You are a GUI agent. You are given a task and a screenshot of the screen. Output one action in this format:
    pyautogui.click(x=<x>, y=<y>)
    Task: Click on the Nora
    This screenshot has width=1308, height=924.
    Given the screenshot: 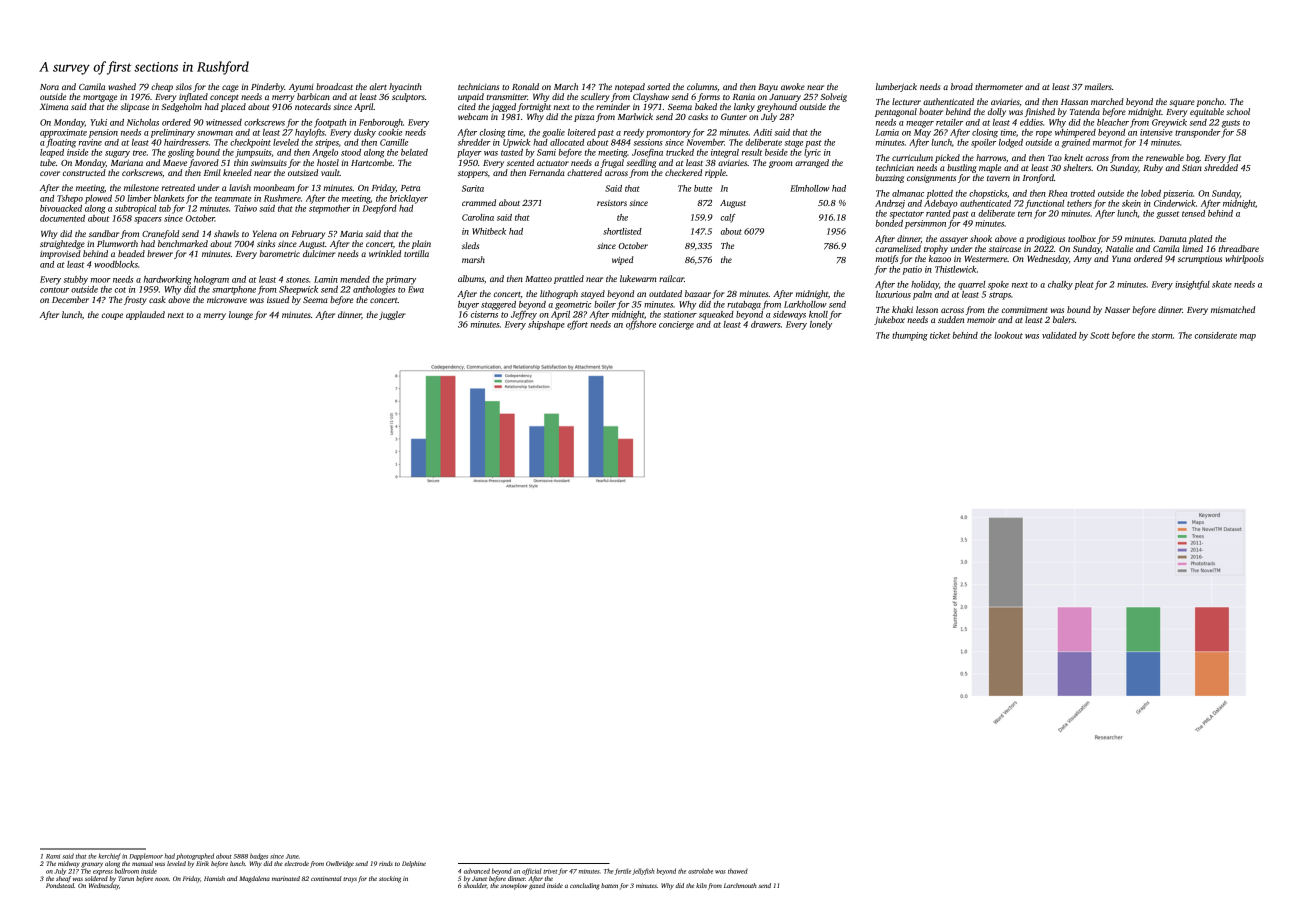 What is the action you would take?
    pyautogui.click(x=49, y=87)
